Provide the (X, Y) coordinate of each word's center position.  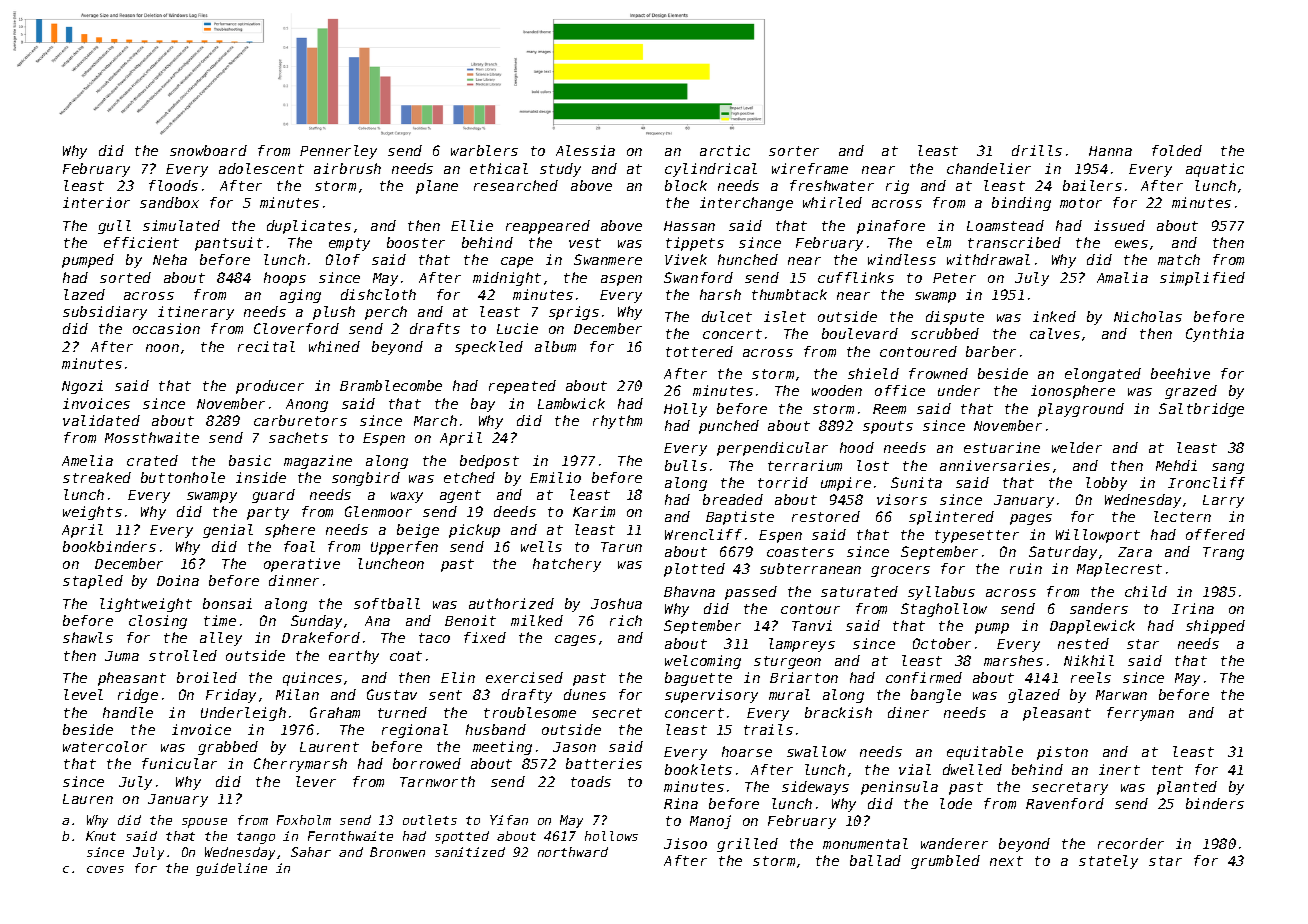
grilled (747, 845)
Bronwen (397, 852)
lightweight (146, 605)
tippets (695, 244)
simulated (181, 225)
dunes (585, 694)
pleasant (1057, 714)
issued (1119, 225)
